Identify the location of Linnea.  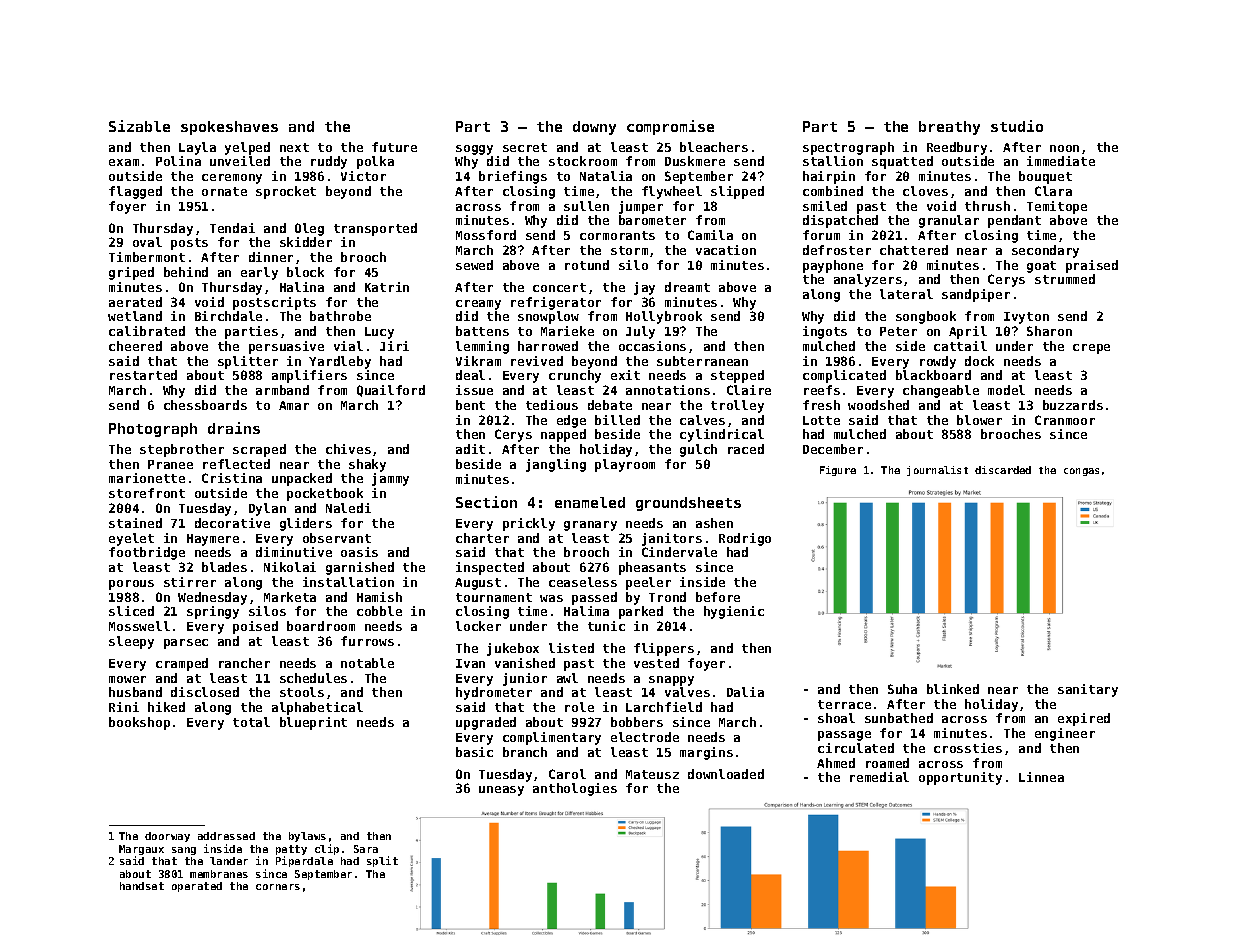
(1041, 777).
